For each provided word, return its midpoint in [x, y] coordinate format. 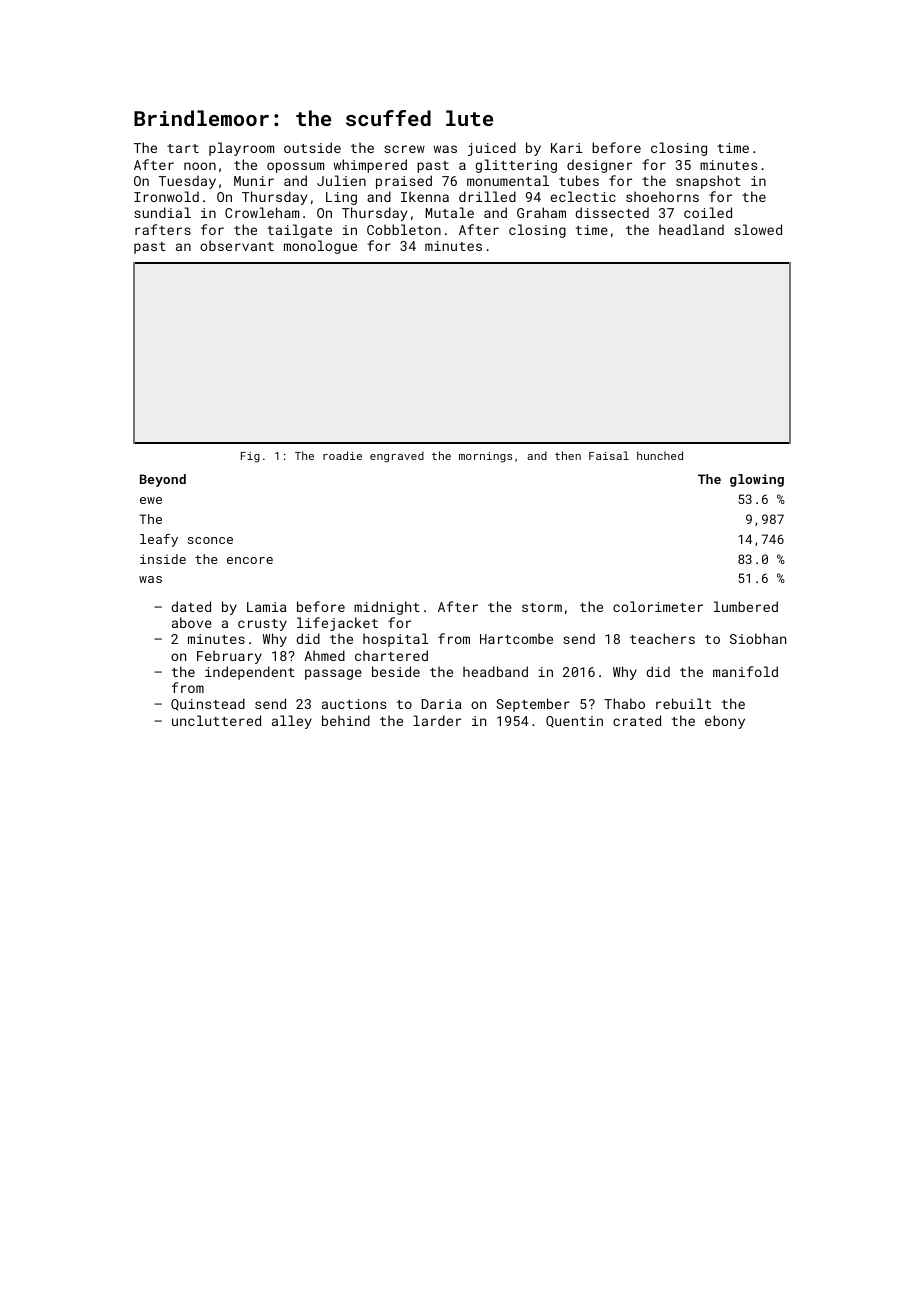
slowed [758, 229]
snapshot [708, 182]
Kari [567, 148]
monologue [320, 247]
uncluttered [216, 720]
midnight [387, 608]
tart [183, 148]
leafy [159, 540]
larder [437, 720]
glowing [757, 480]
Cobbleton [404, 229]
